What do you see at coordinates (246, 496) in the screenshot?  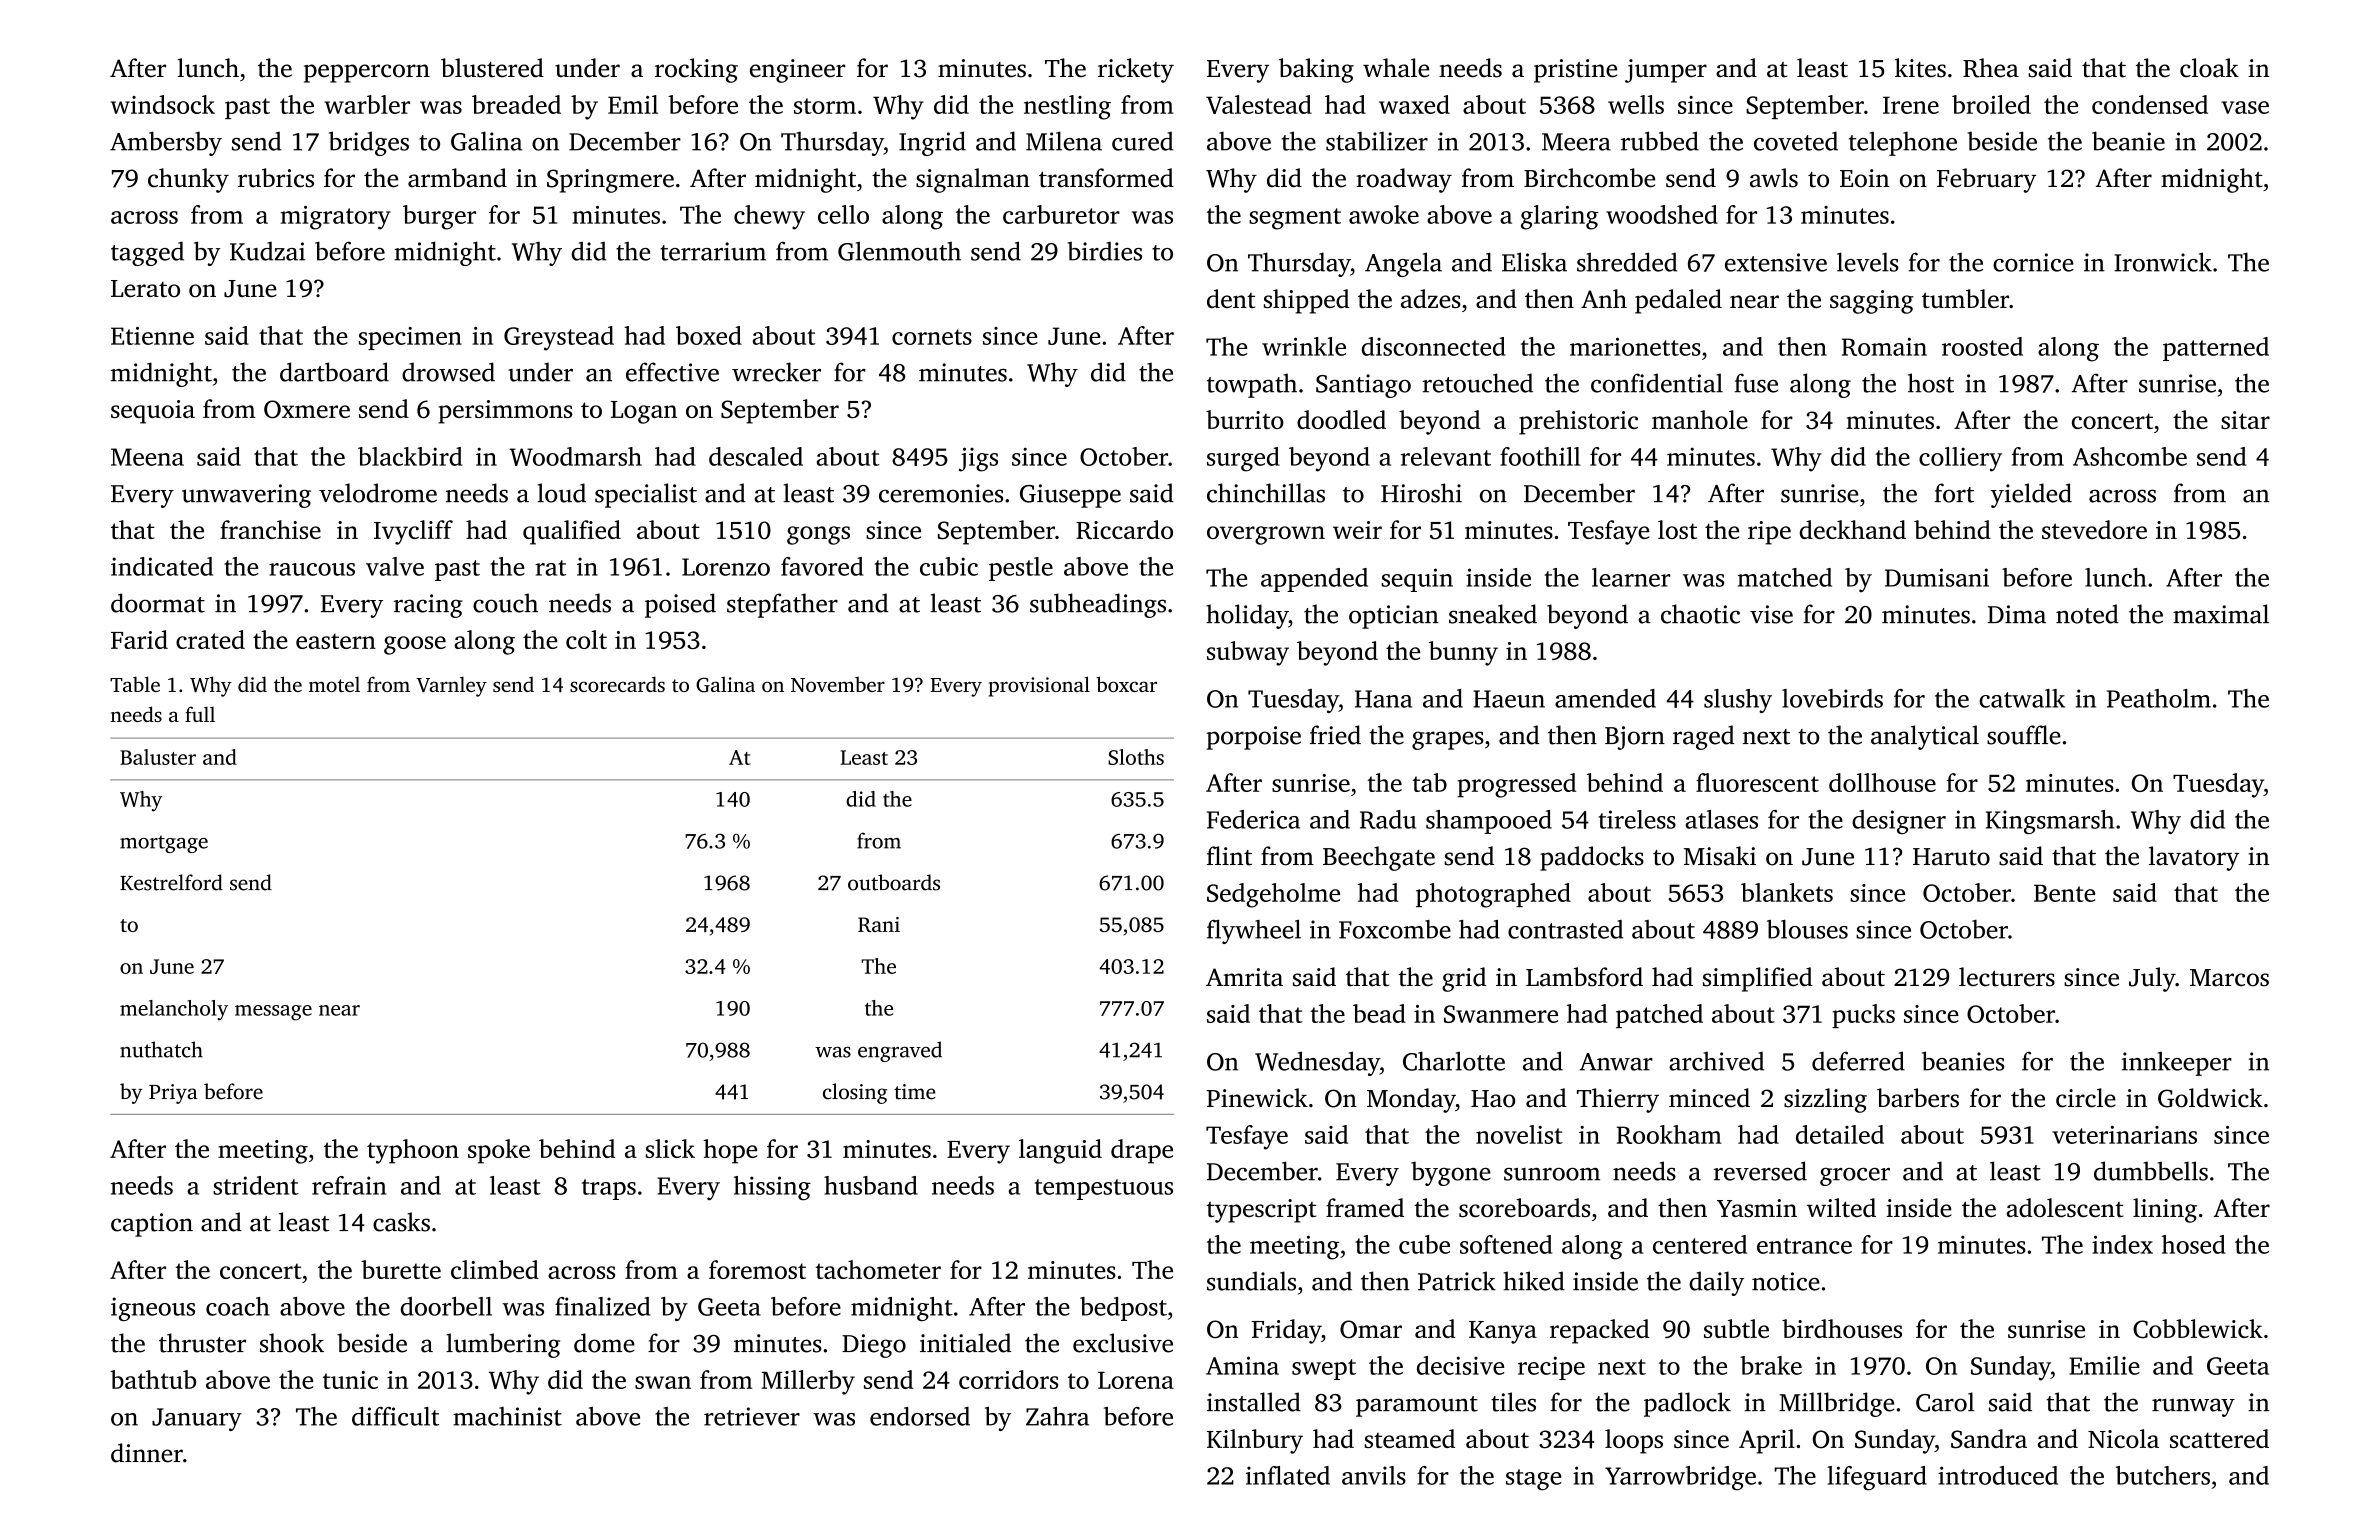 I see `unwavering` at bounding box center [246, 496].
